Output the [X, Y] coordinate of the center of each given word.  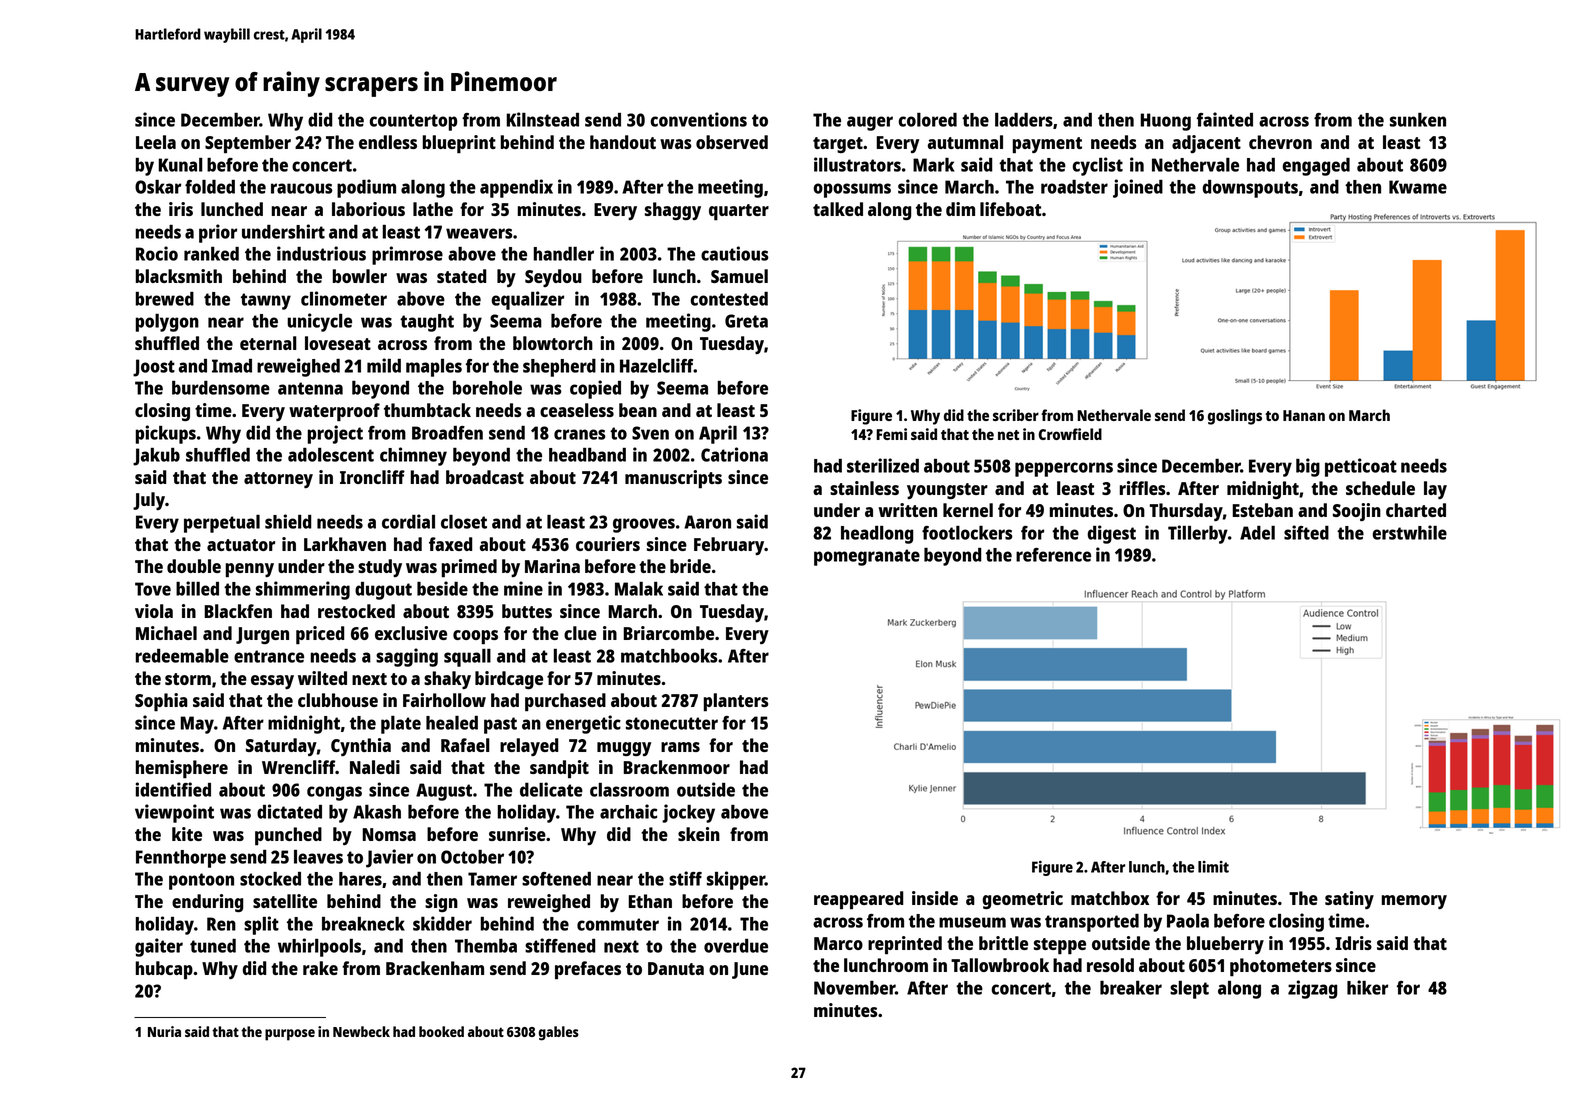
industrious [321, 253]
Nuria [164, 1031]
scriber [1016, 415]
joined [1138, 188]
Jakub [156, 457]
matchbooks [669, 656]
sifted [1306, 532]
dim [960, 209]
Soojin [1357, 512]
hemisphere [181, 769]
